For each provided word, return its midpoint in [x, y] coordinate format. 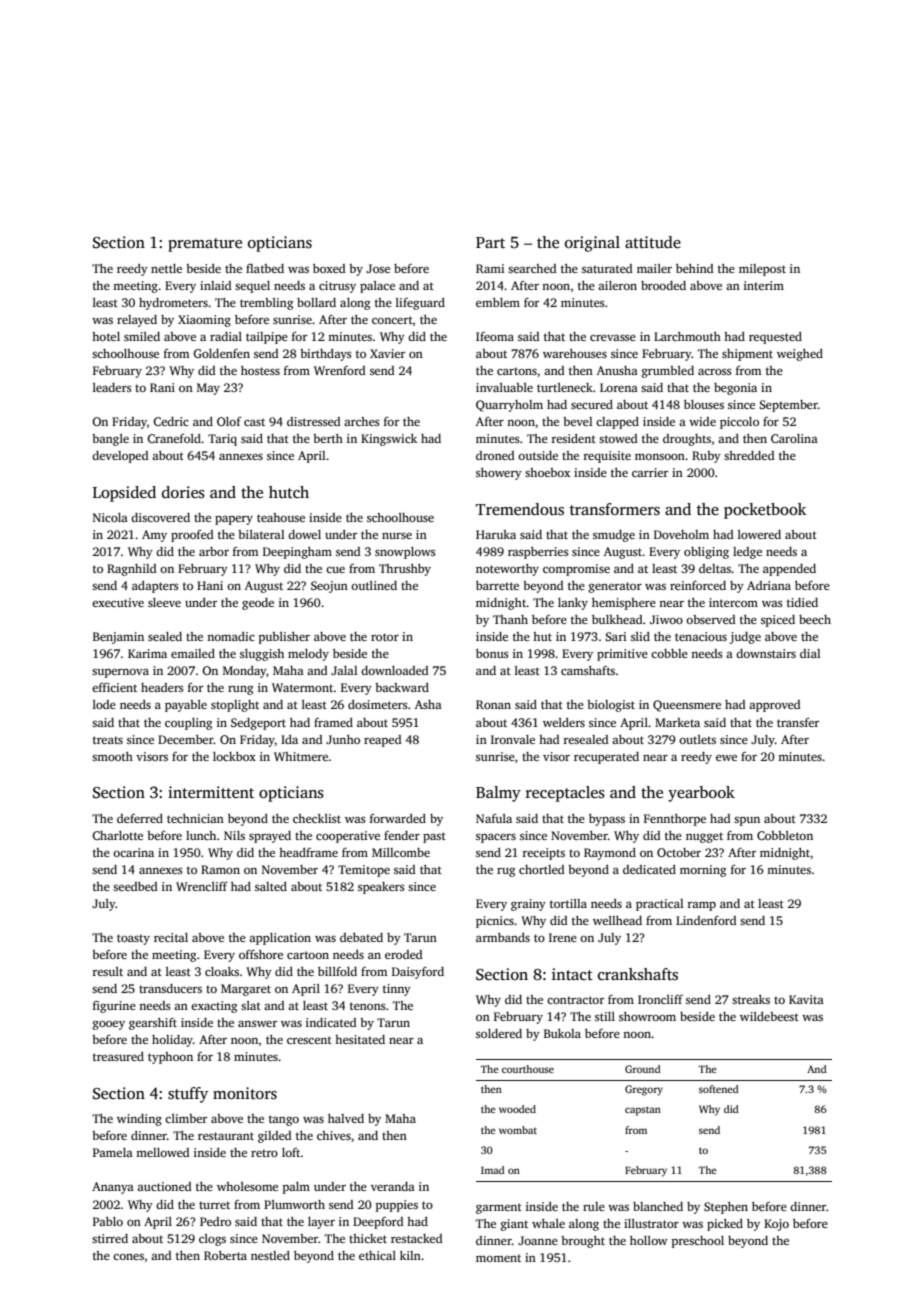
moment [498, 1258]
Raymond [610, 854]
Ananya [113, 1188]
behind [695, 268]
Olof [229, 421]
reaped [383, 741]
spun [747, 821]
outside [538, 455]
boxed [329, 268]
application [280, 939]
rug [506, 872]
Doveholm [681, 534]
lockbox [234, 756]
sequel [252, 287]
